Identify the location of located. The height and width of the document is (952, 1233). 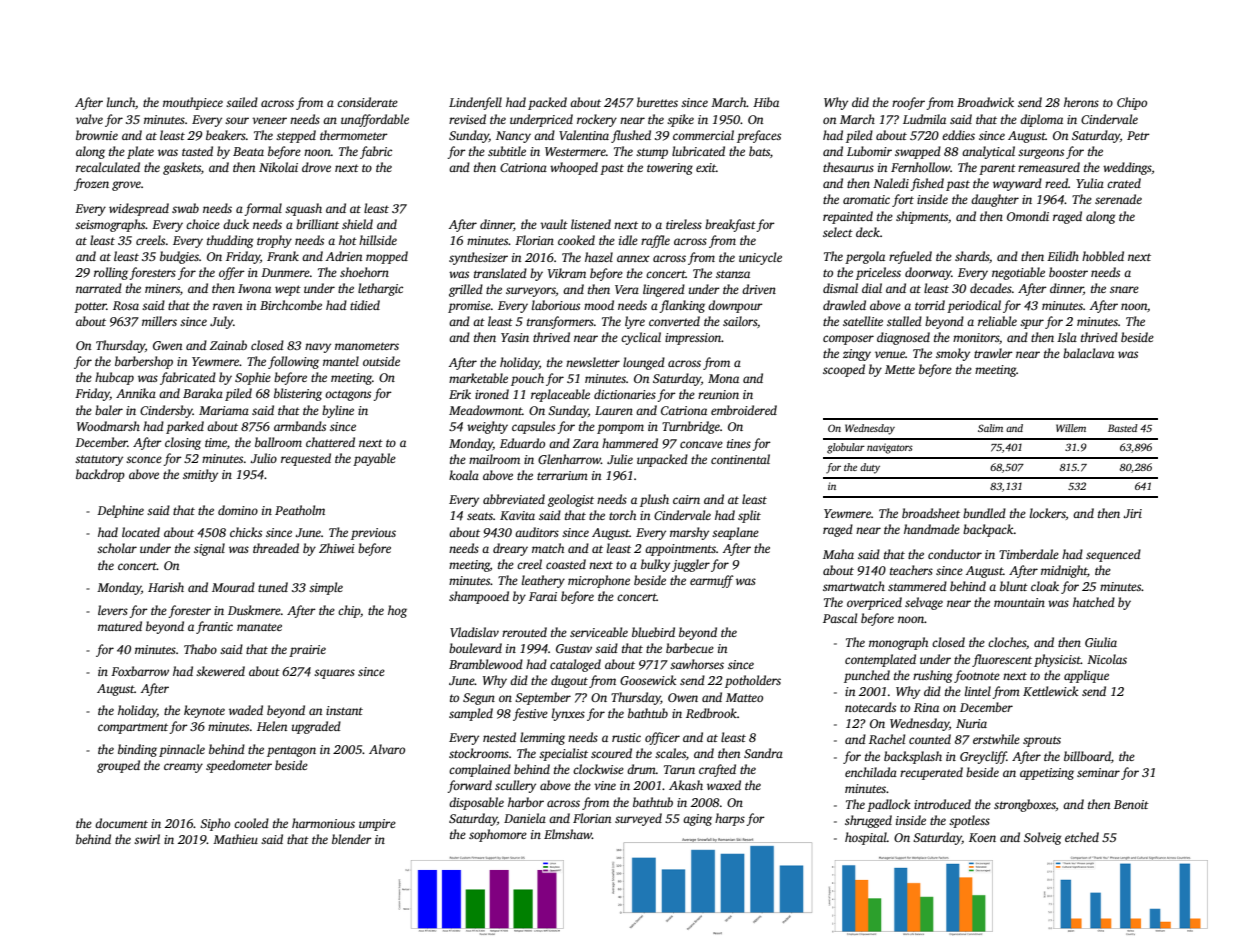
(141, 532).
